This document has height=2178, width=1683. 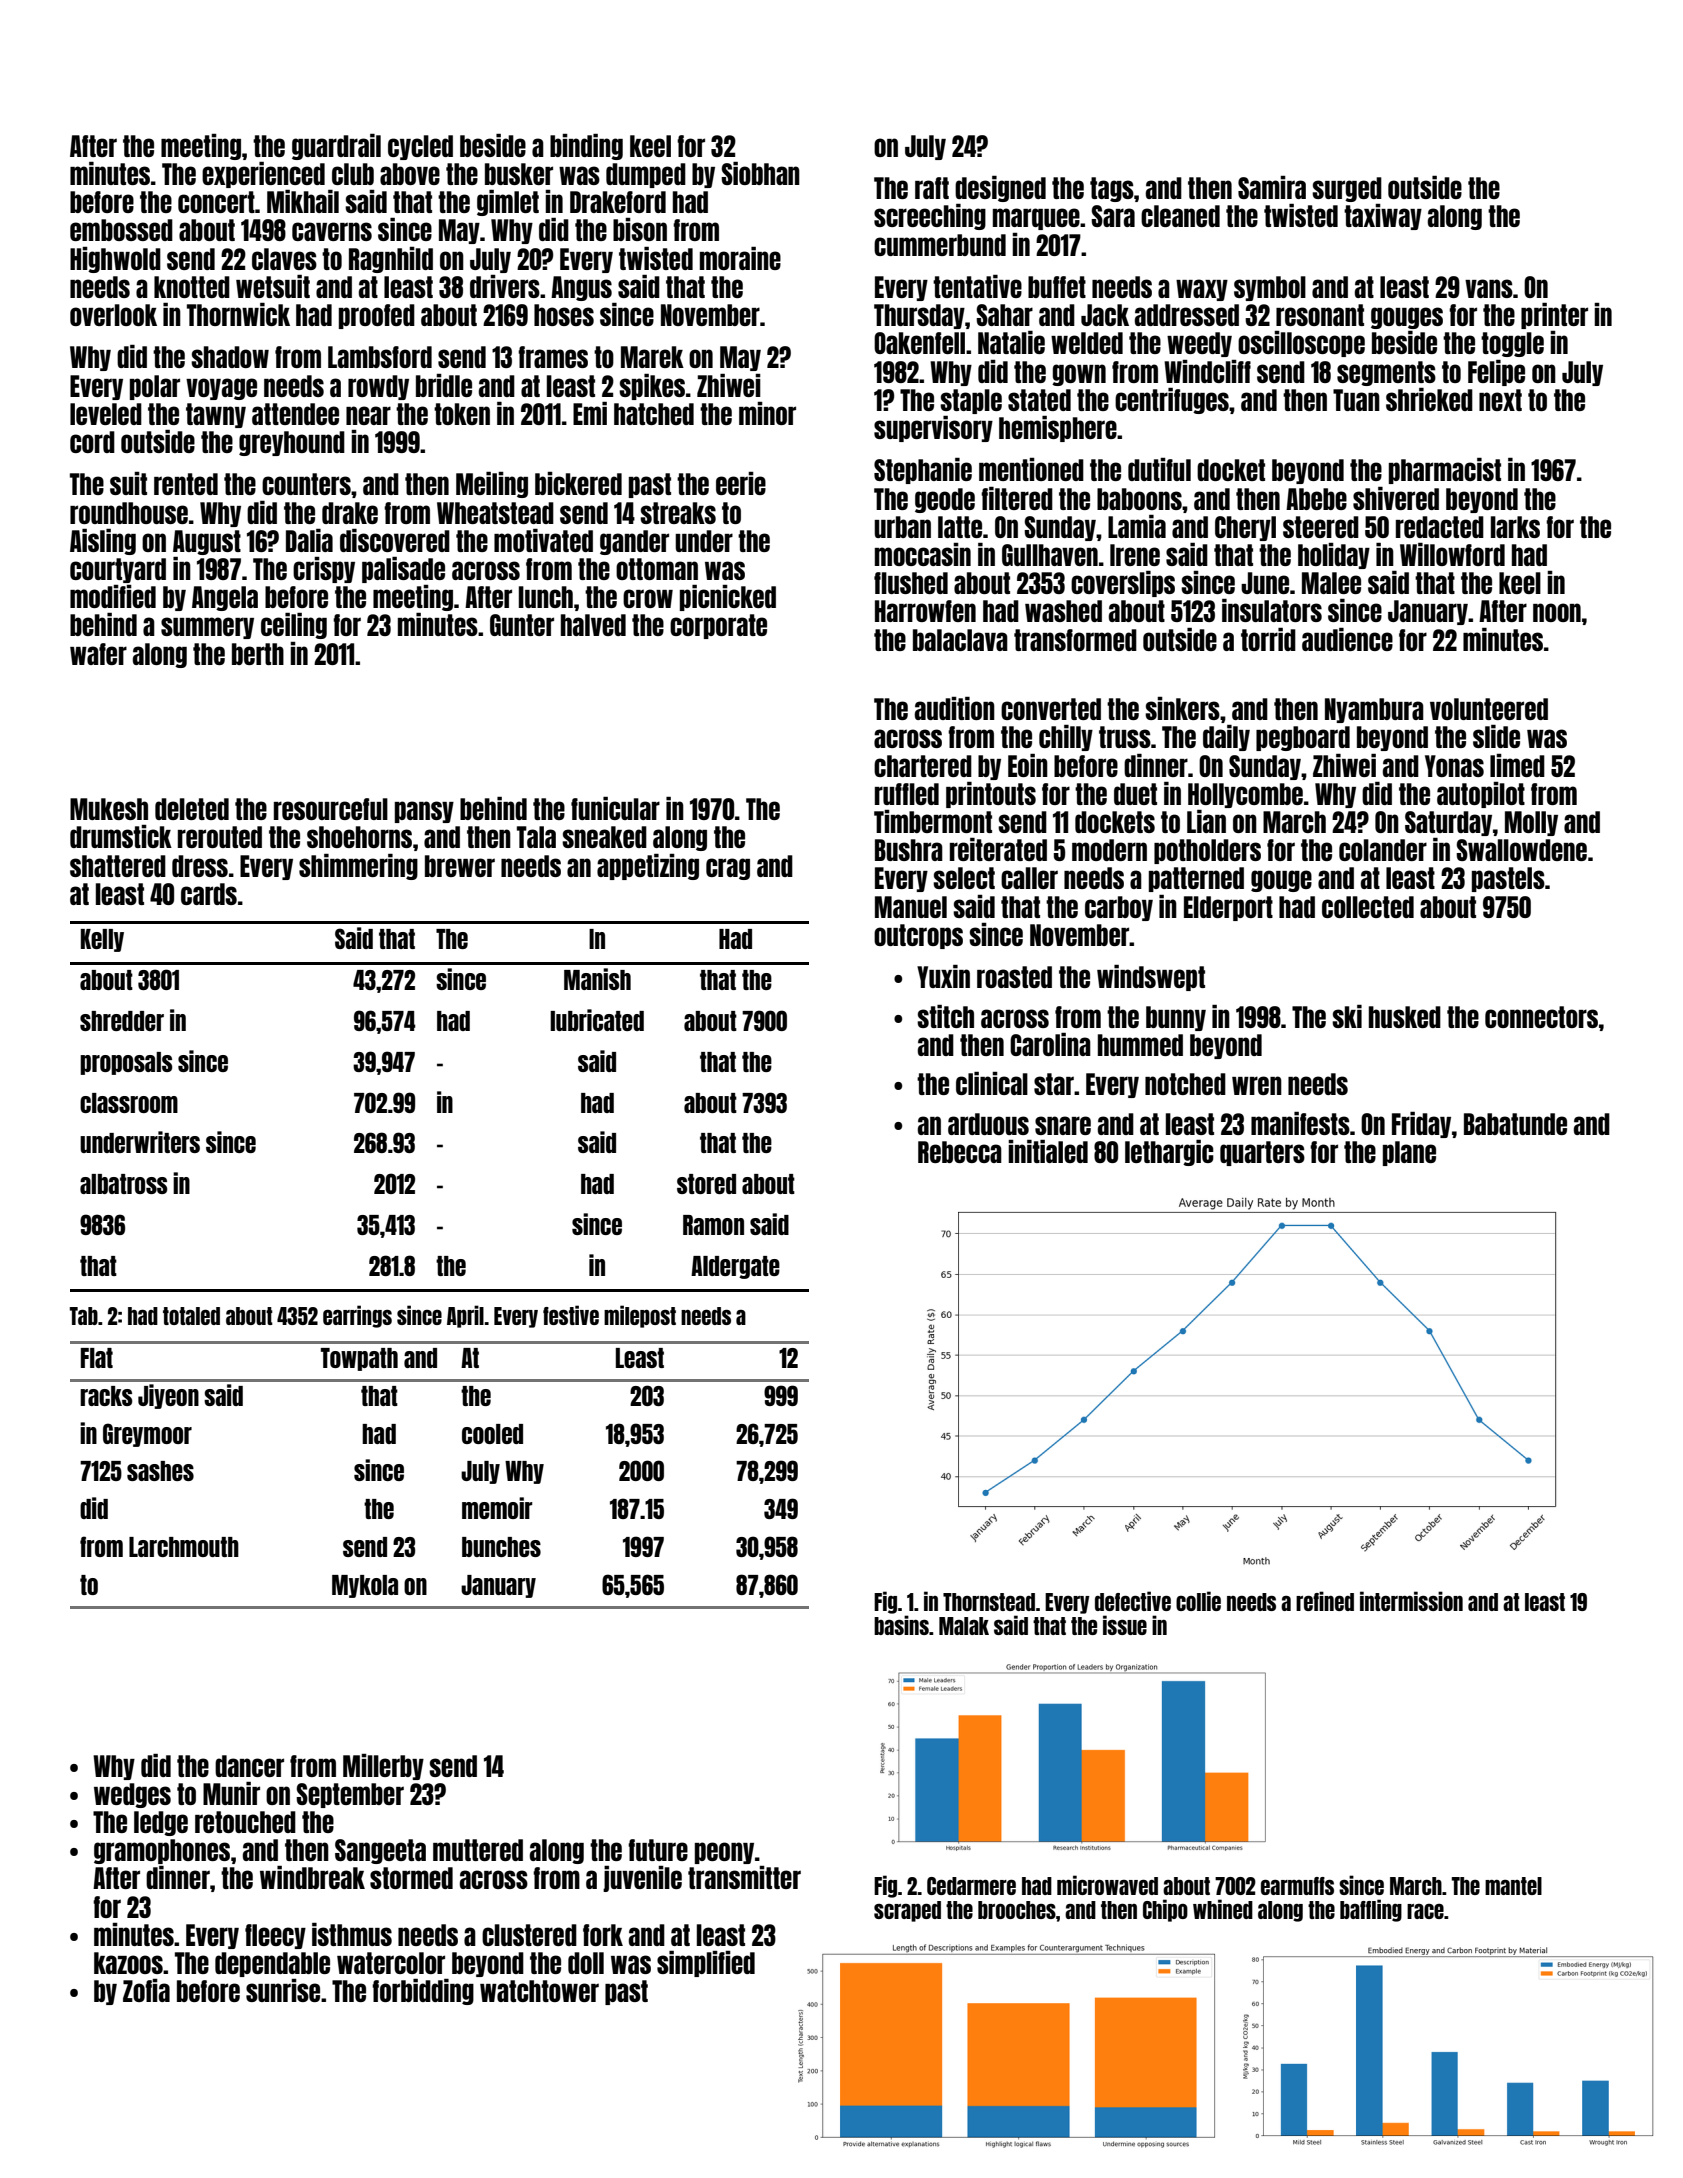 What do you see at coordinates (1411, 1601) in the document?
I see `intermission` at bounding box center [1411, 1601].
